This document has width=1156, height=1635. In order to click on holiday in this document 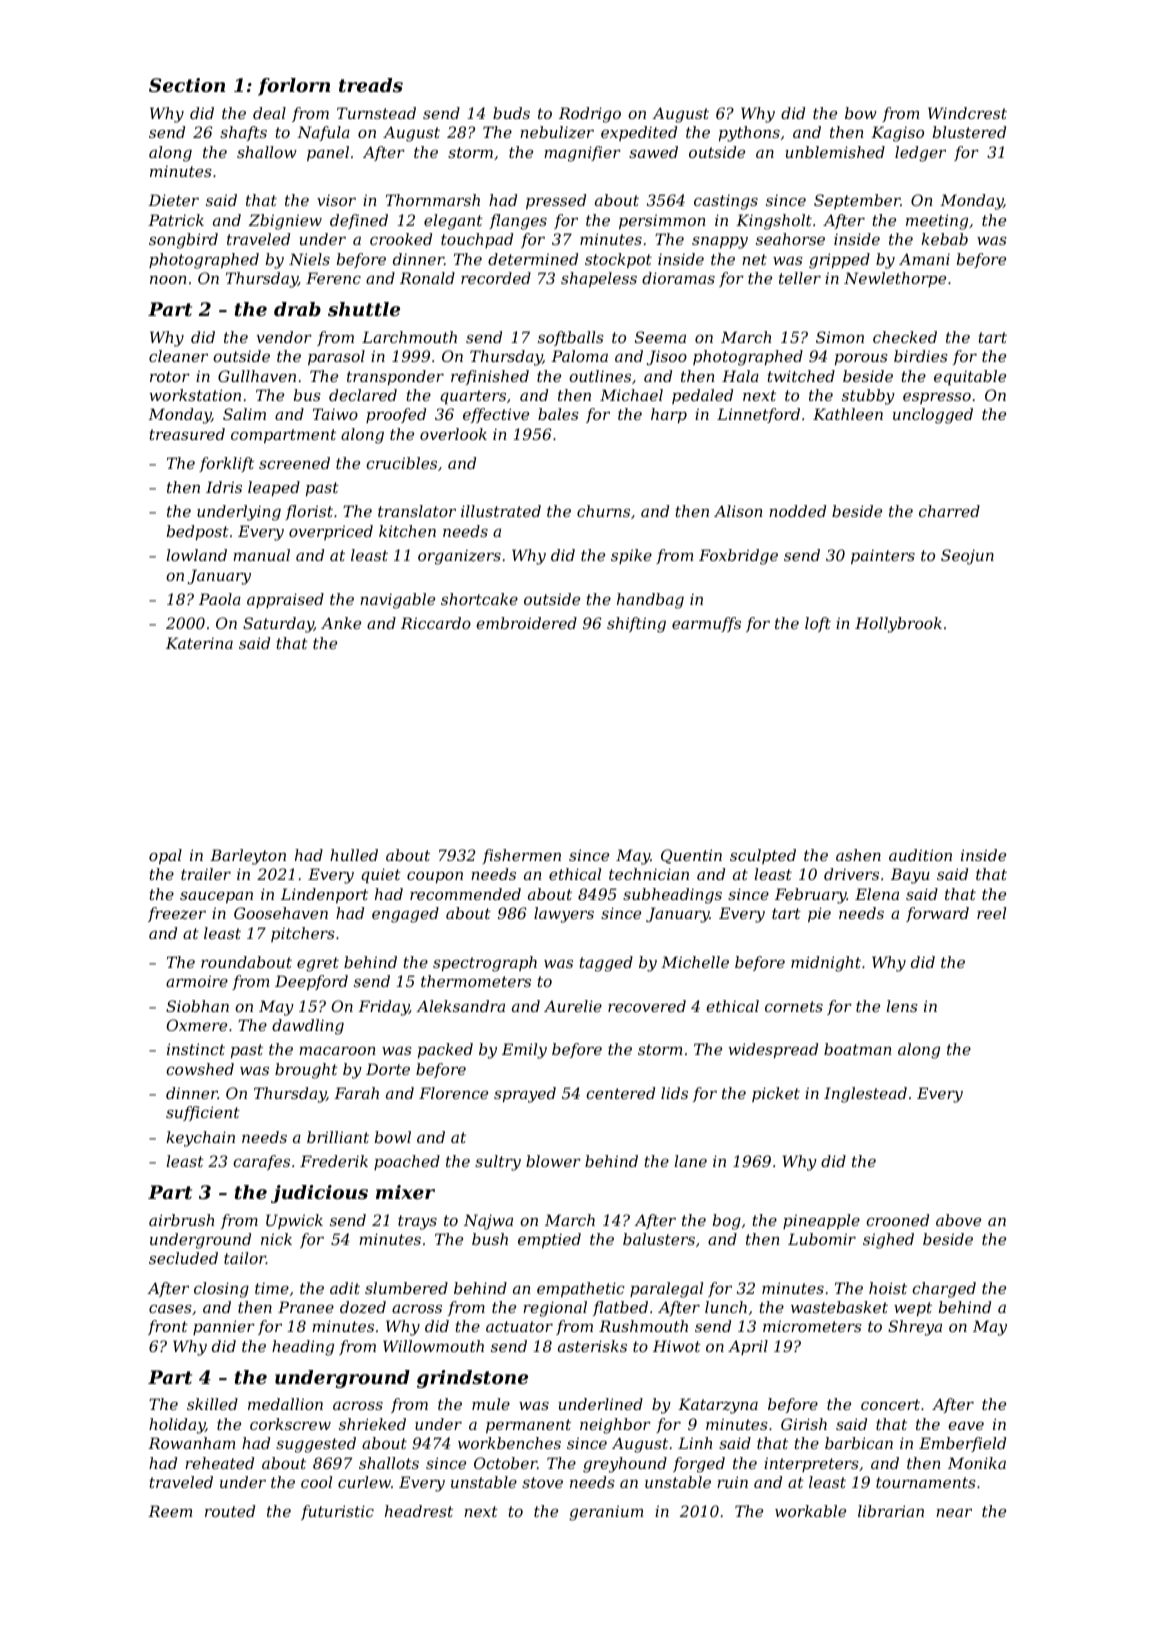, I will do `click(177, 1426)`.
